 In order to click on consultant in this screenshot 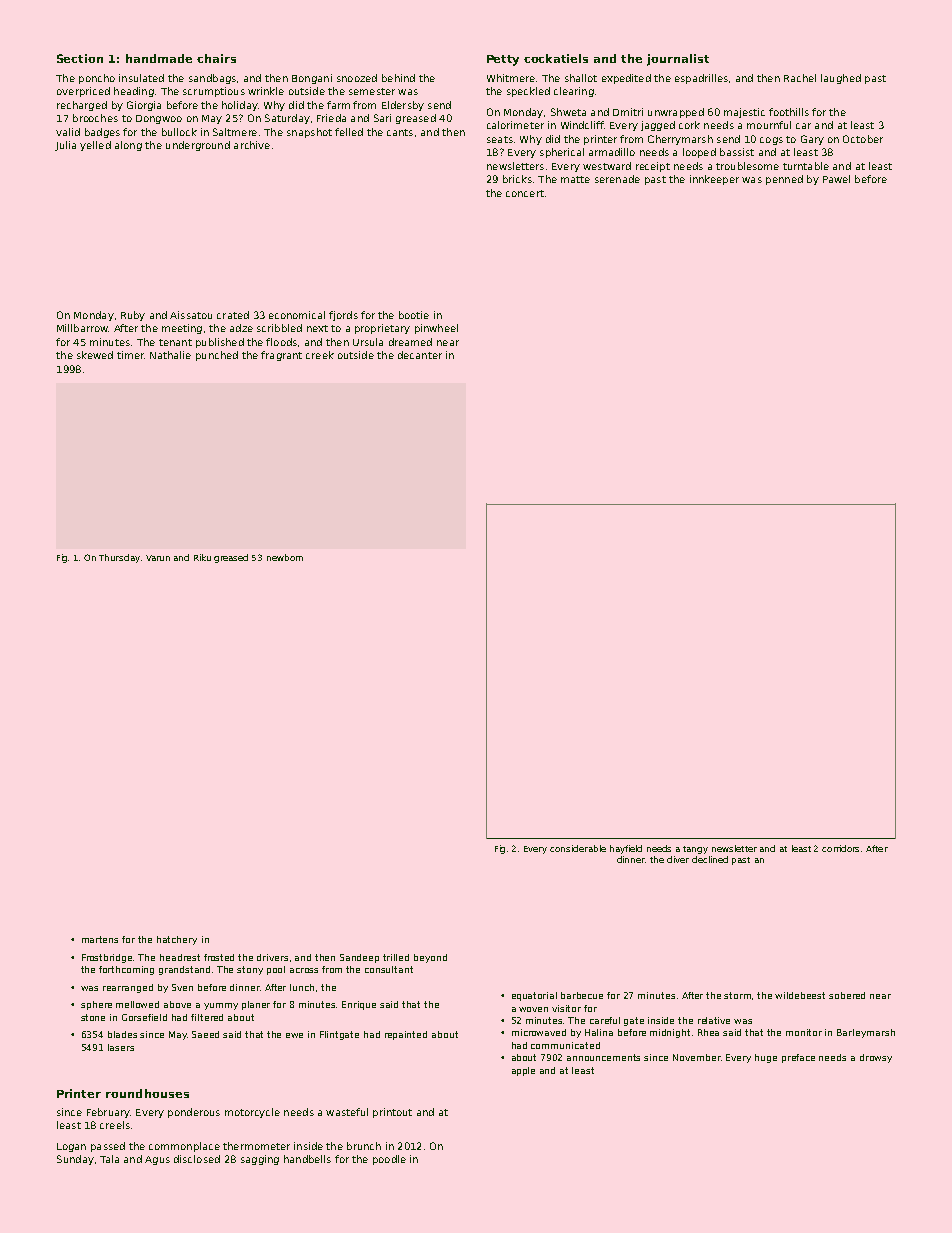, I will do `click(389, 969)`.
